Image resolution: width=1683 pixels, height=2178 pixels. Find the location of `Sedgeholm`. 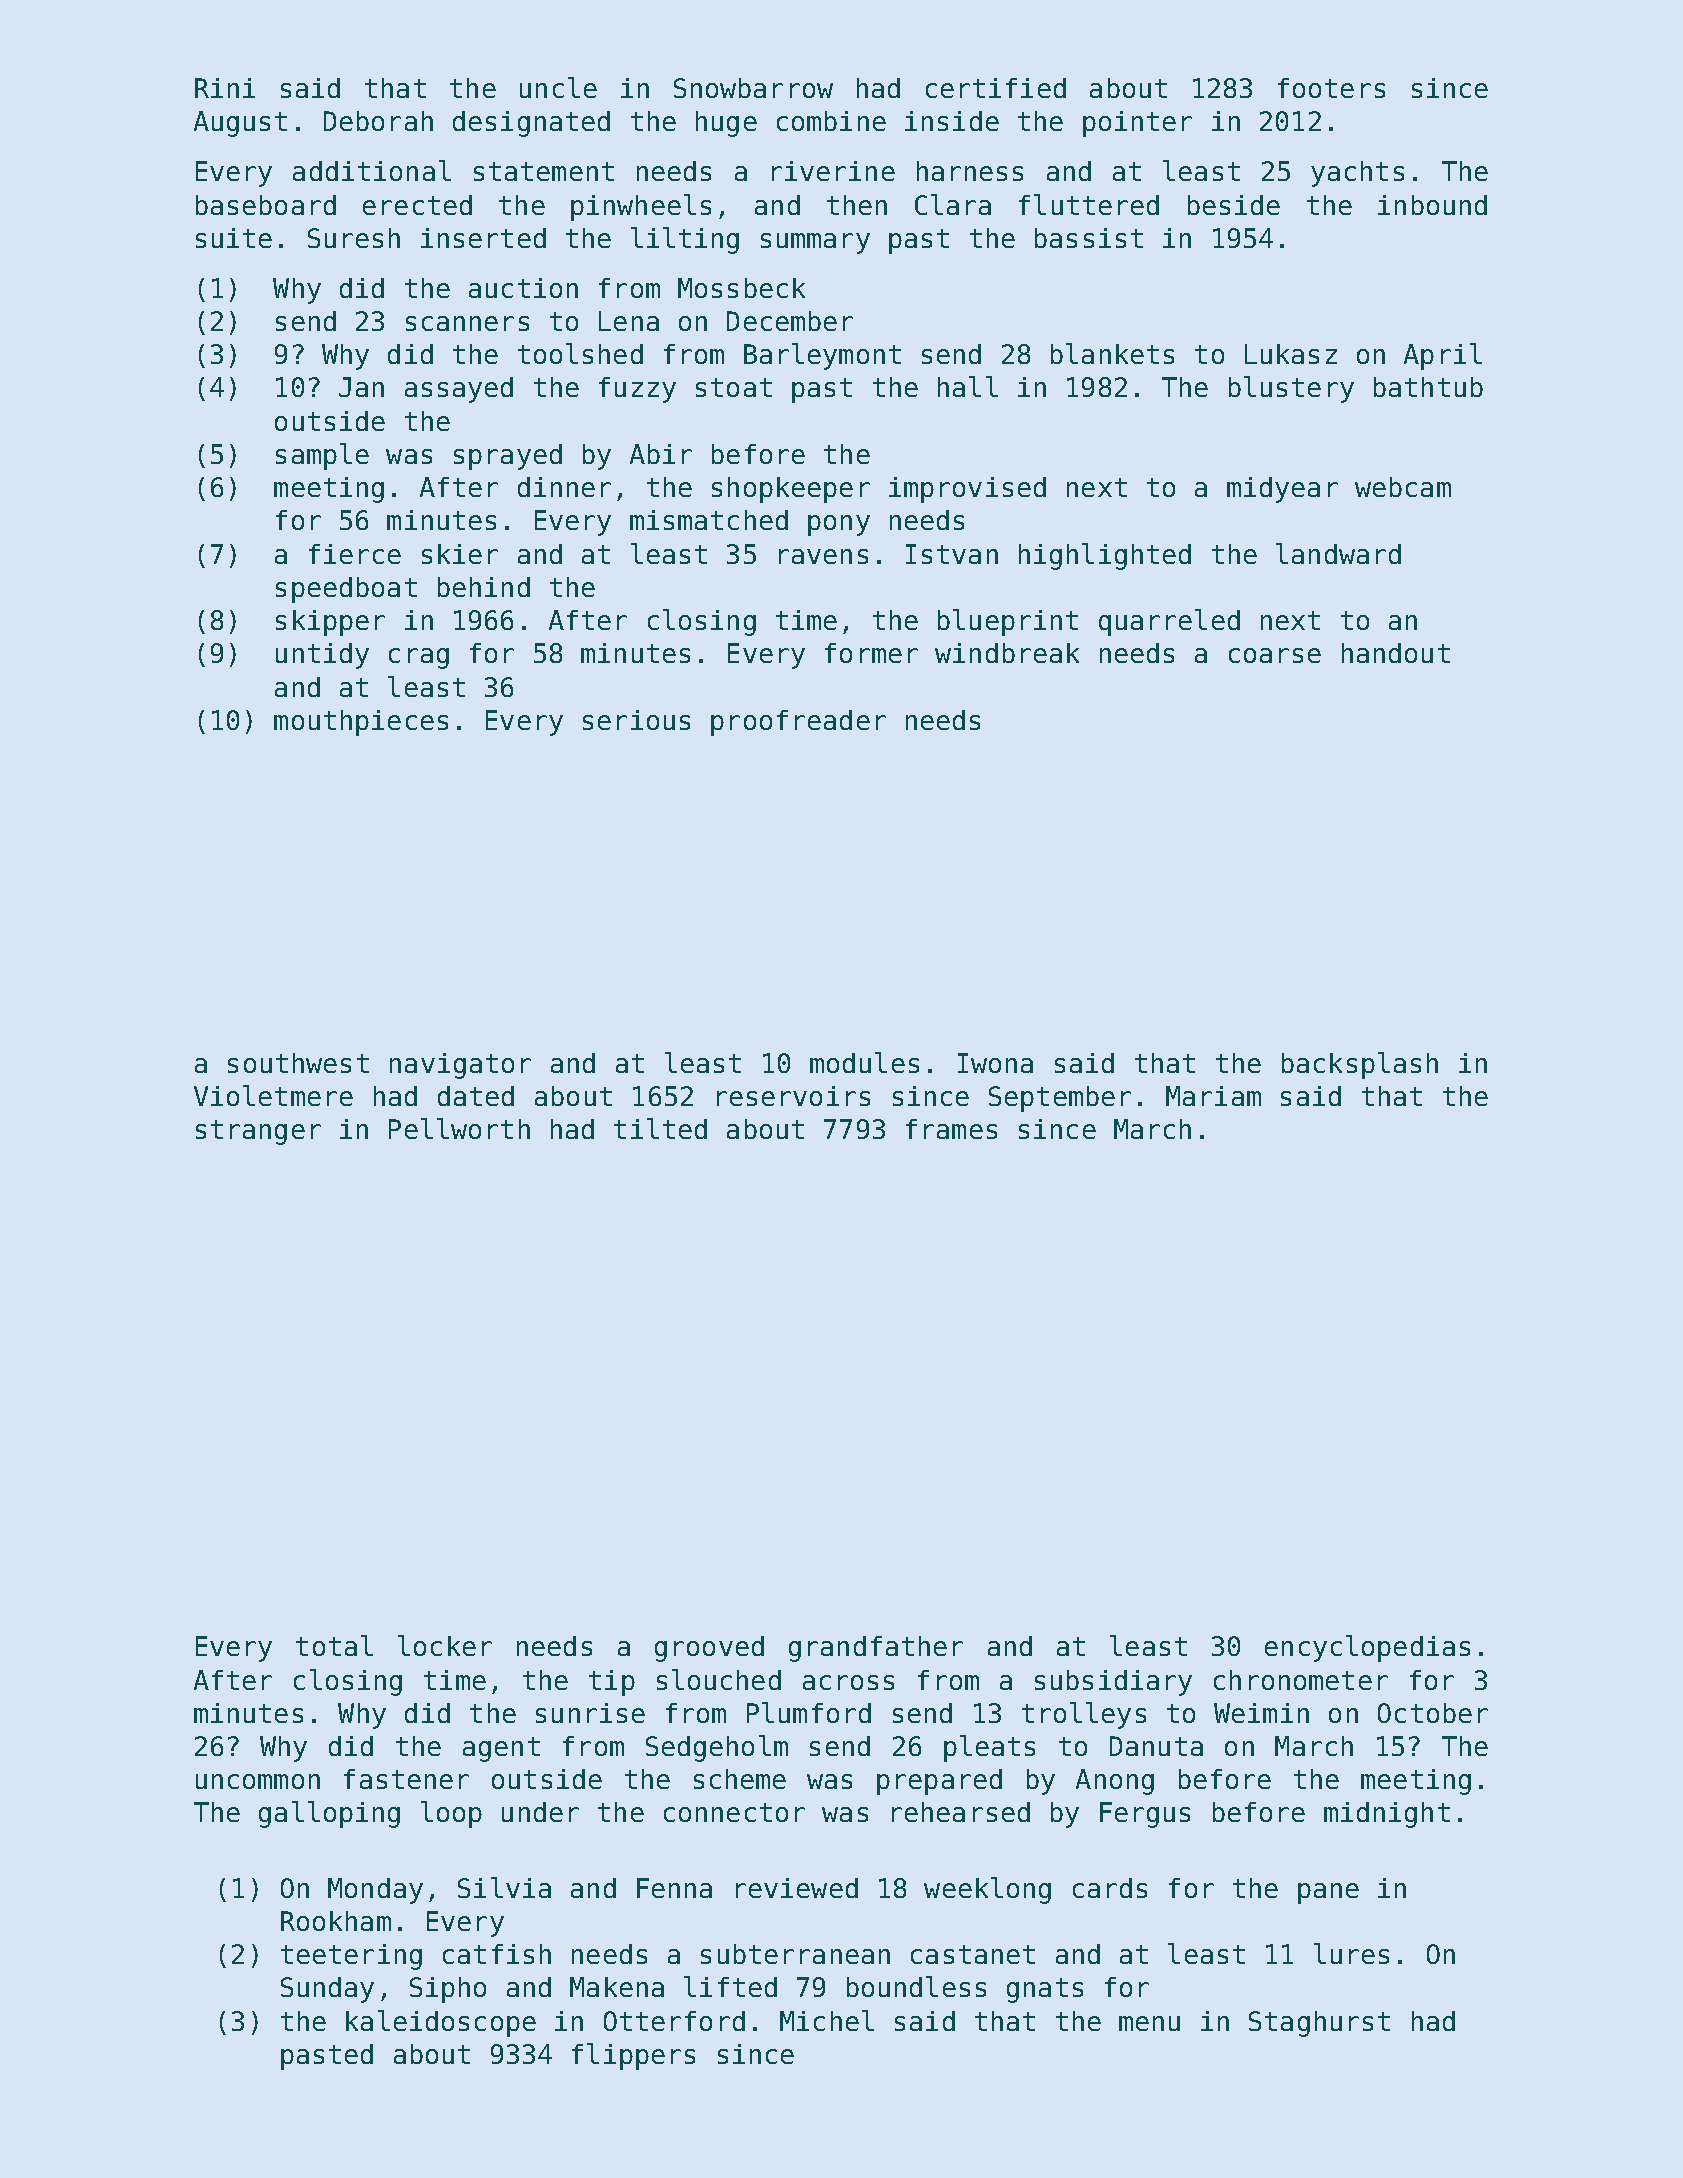

Sedgeholm is located at coordinates (717, 1748).
